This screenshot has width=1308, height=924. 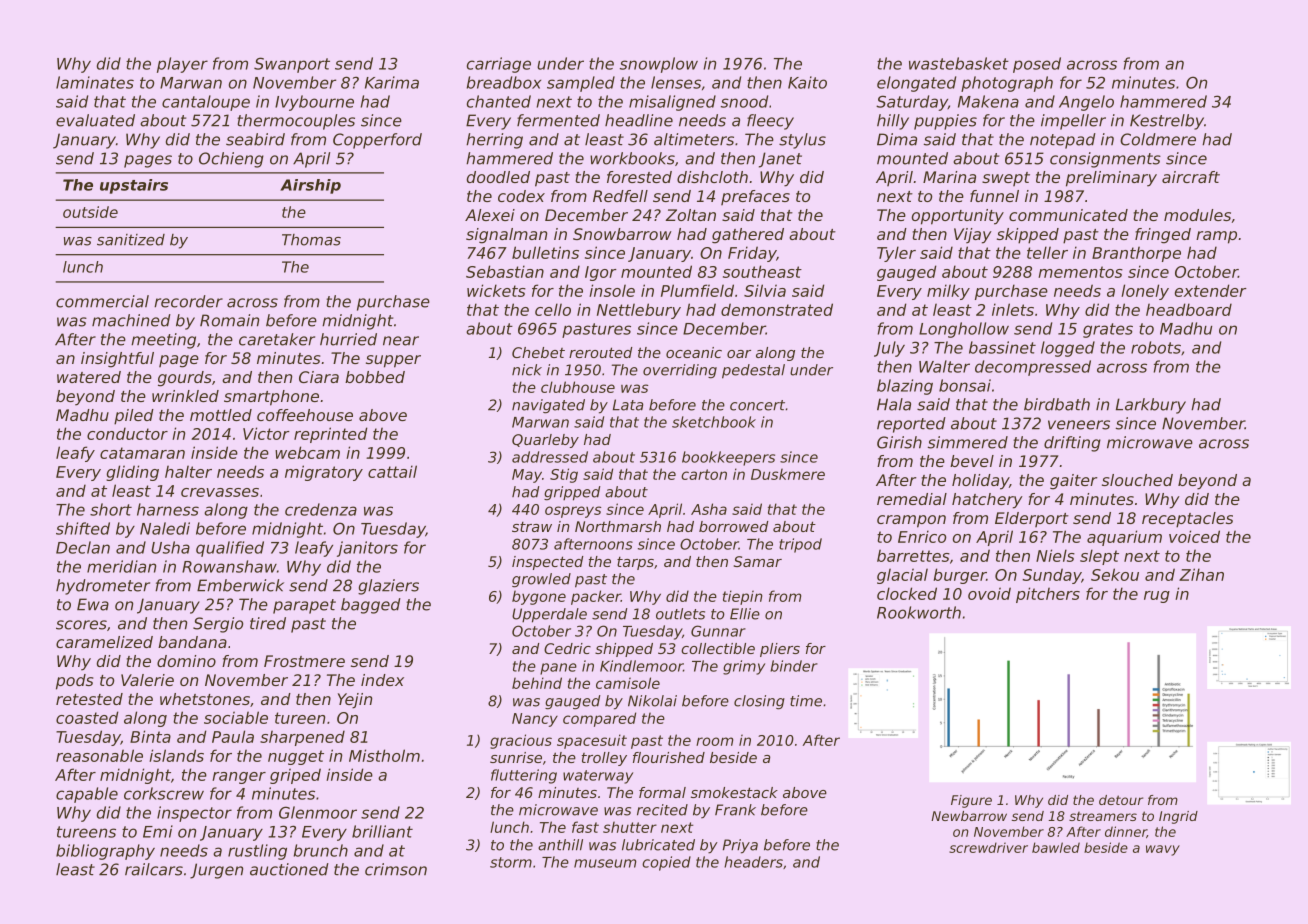 What do you see at coordinates (1037, 65) in the screenshot?
I see `posed` at bounding box center [1037, 65].
